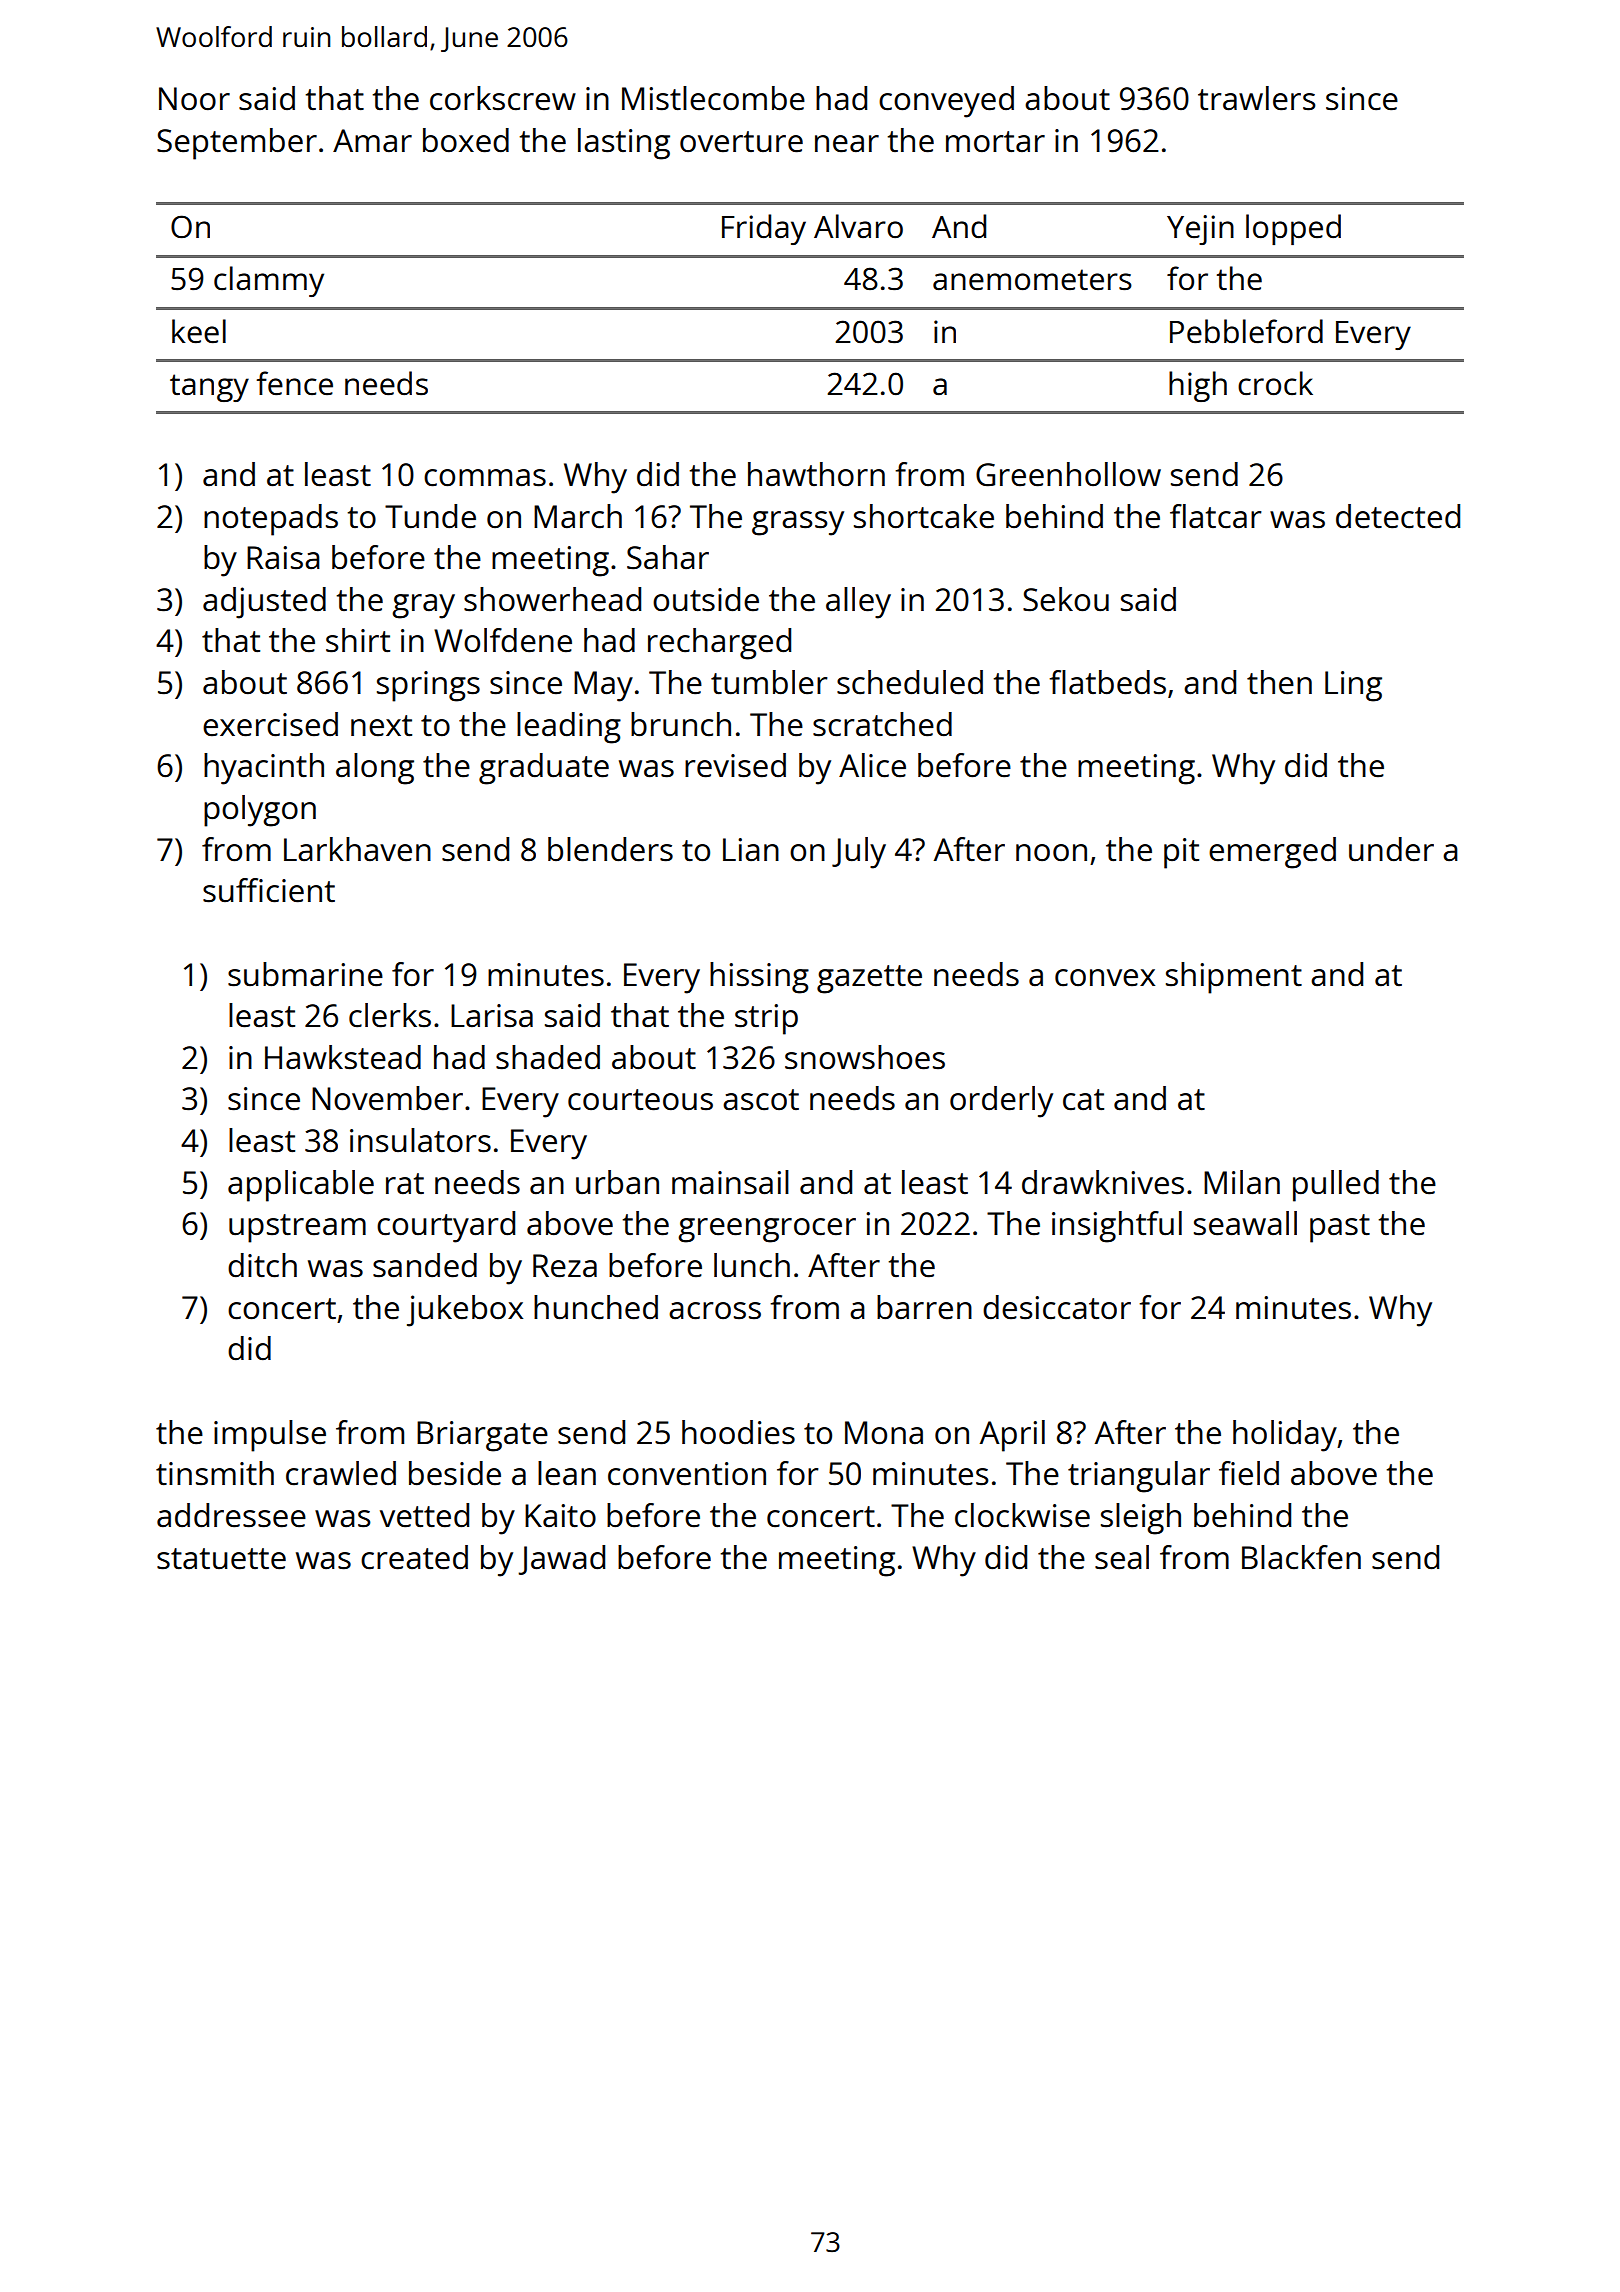  What do you see at coordinates (1181, 853) in the page?
I see `pit` at bounding box center [1181, 853].
